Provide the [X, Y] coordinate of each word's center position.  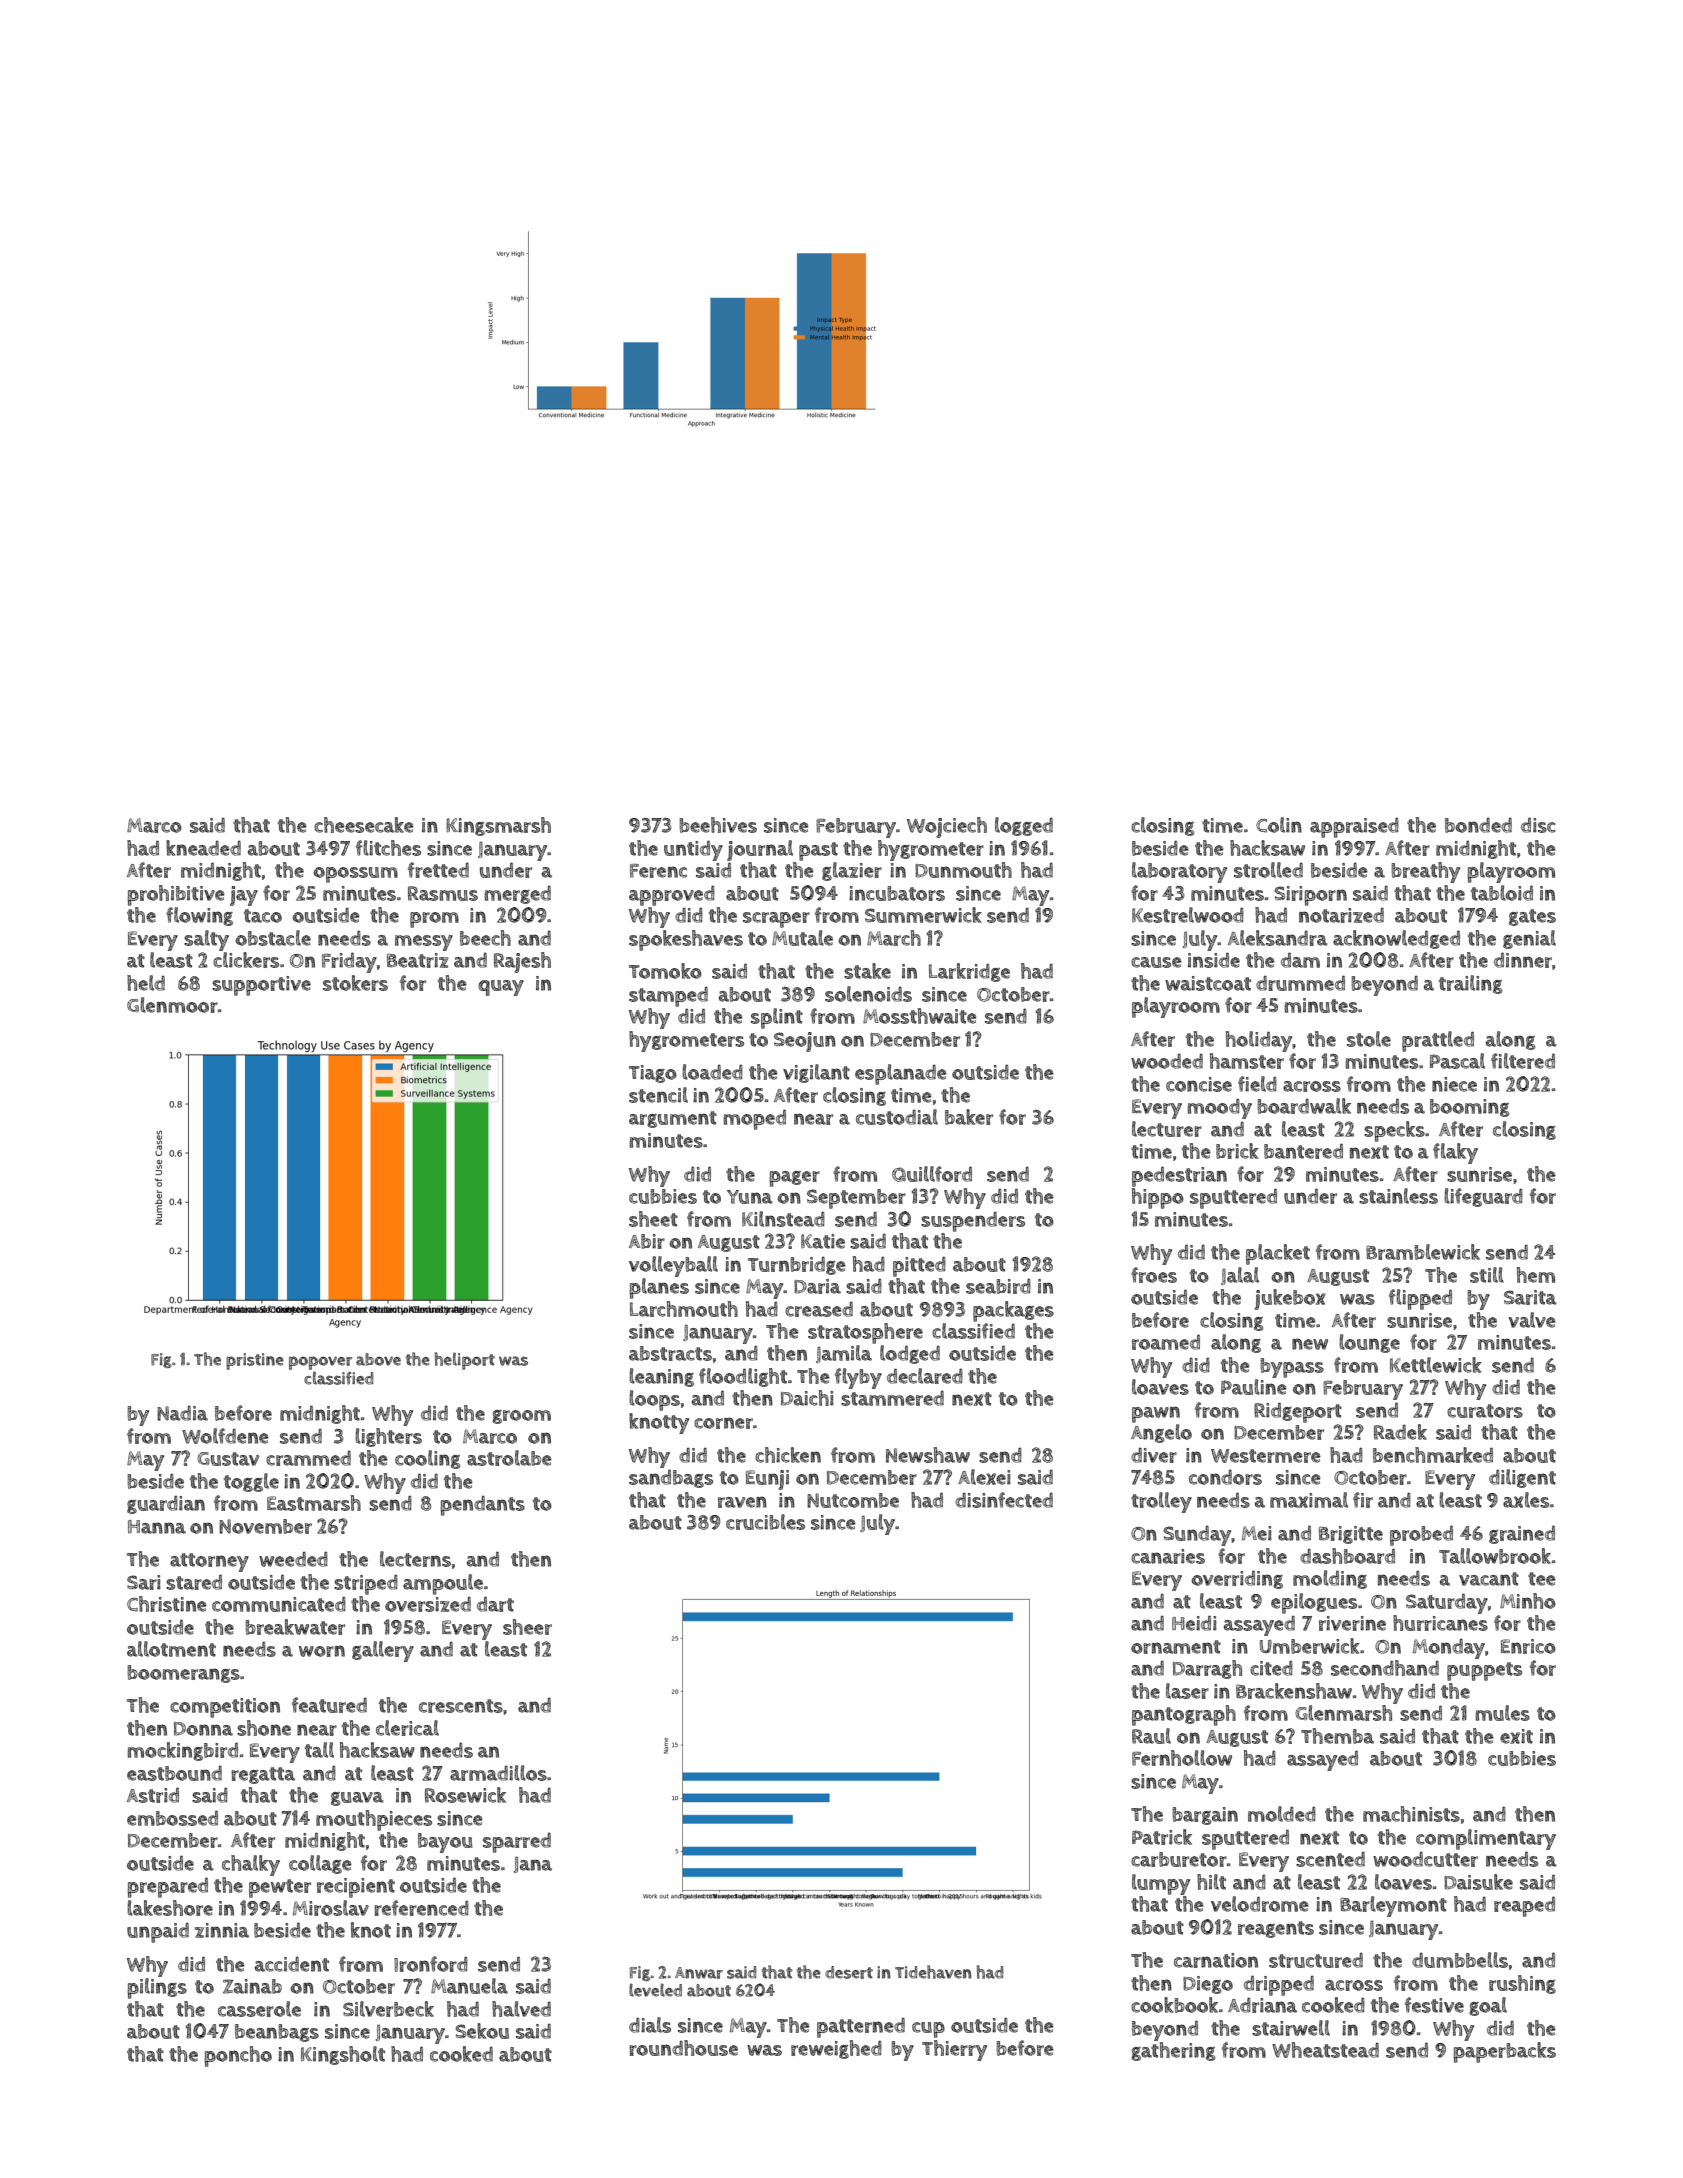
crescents [461, 1706]
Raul [1151, 1736]
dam [1300, 960]
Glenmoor [172, 1005]
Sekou [482, 2031]
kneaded [203, 848]
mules [1502, 1713]
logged [1024, 826]
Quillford [932, 1174]
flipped [1420, 1299]
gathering [1173, 2051]
